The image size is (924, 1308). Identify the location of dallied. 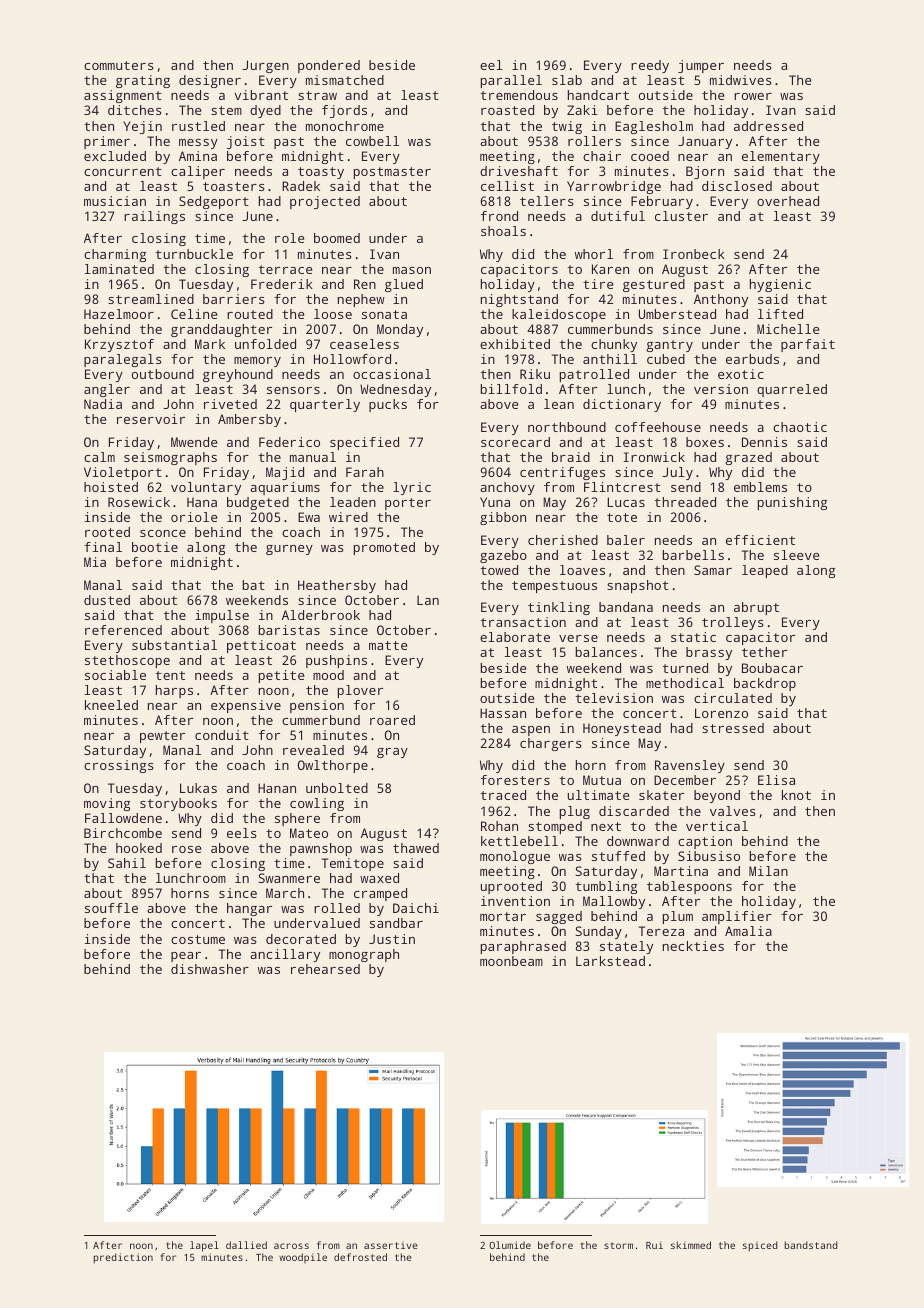
(246, 1245).
